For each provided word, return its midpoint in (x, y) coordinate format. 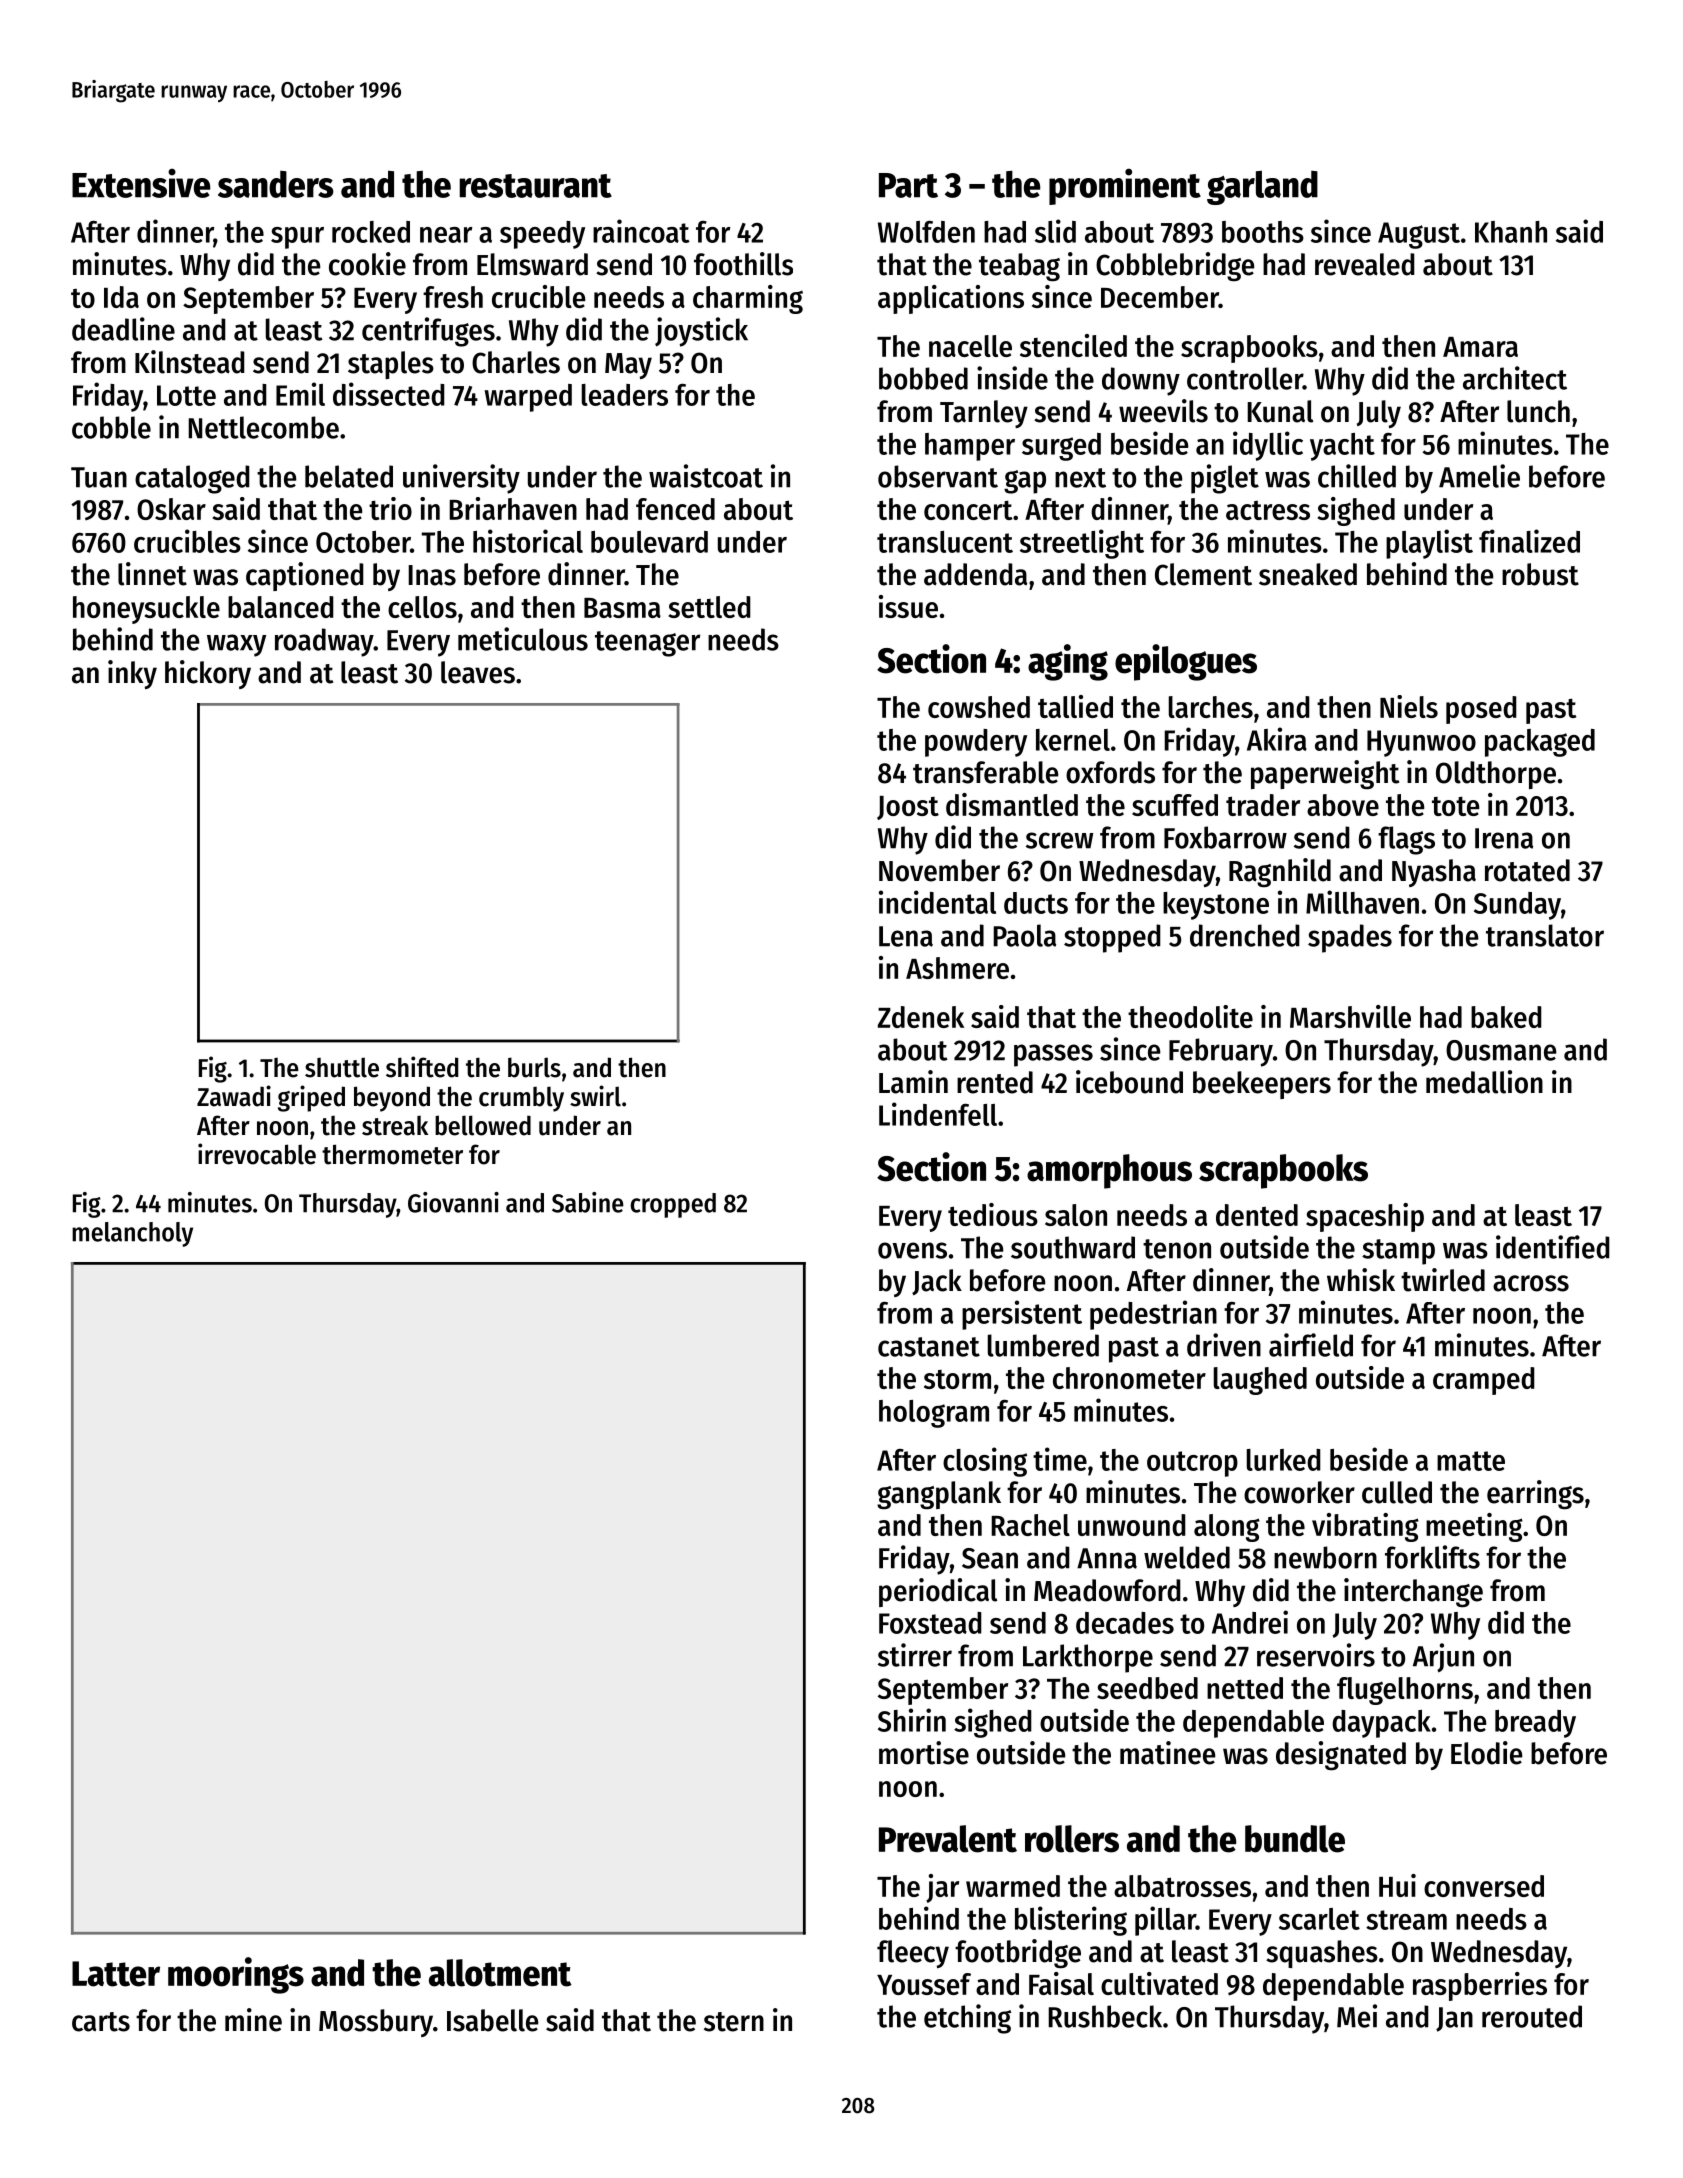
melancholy (132, 1234)
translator (1545, 935)
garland (1262, 187)
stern (734, 2022)
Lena (906, 936)
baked (1506, 1017)
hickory (208, 674)
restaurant (535, 186)
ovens (912, 1250)
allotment (500, 1973)
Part (908, 185)
